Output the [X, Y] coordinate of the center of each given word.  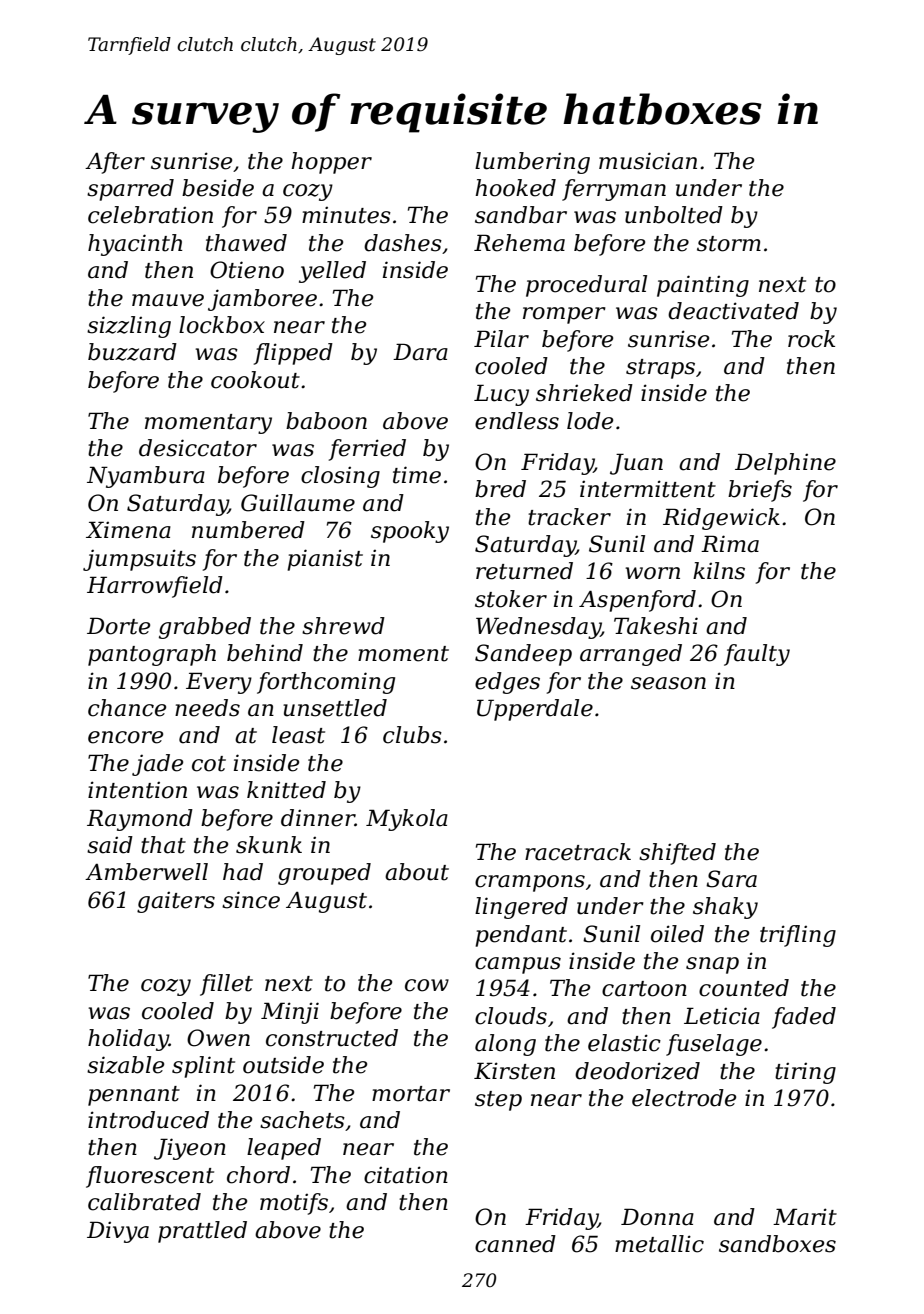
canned [515, 1244]
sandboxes [777, 1244]
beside [218, 188]
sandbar [521, 215]
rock [811, 339]
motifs [294, 1204]
